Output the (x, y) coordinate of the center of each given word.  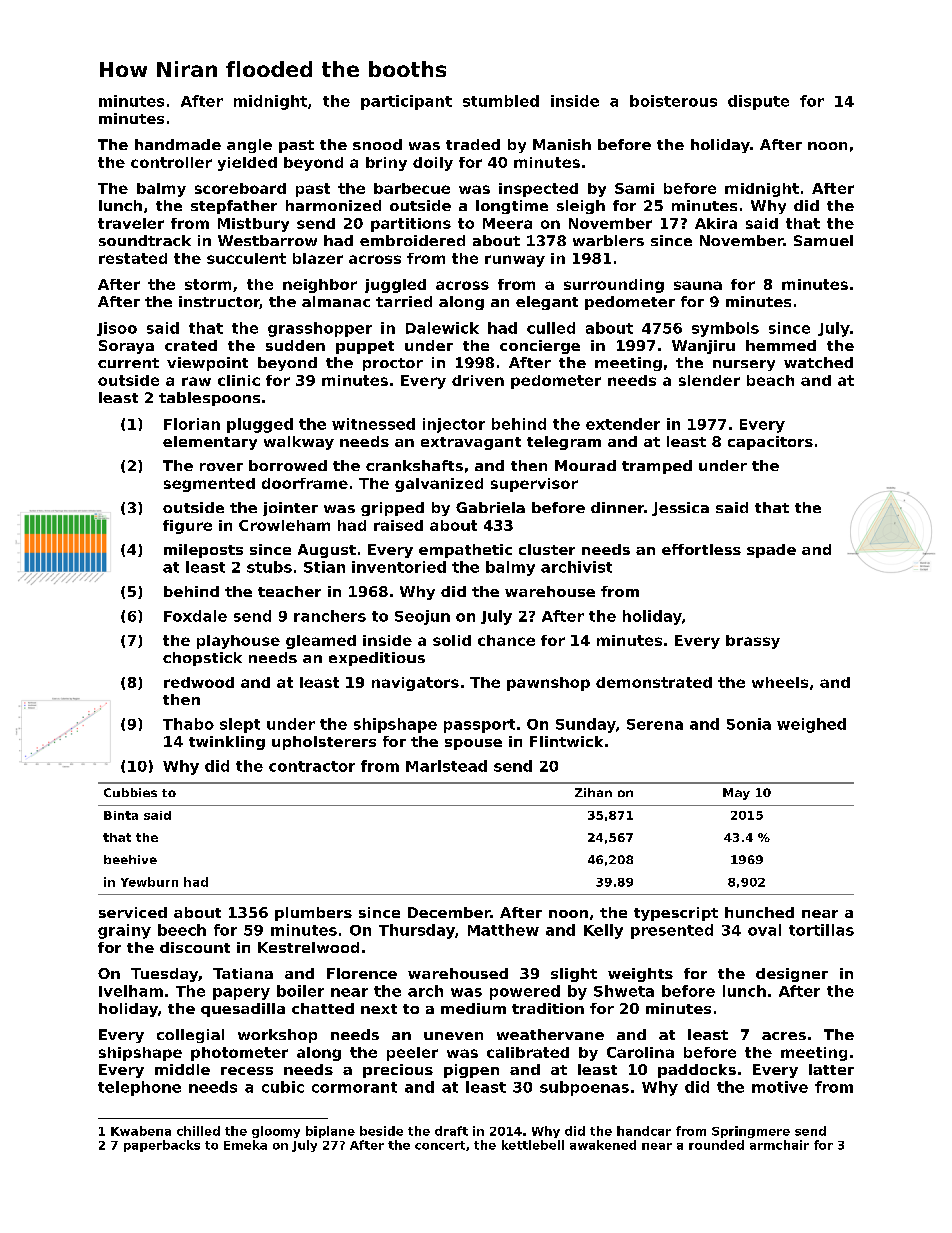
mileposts (203, 551)
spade (771, 551)
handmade (178, 144)
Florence (362, 973)
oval (764, 930)
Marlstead (446, 766)
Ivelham (131, 991)
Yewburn (149, 882)
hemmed (781, 345)
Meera (507, 223)
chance (506, 640)
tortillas (821, 930)
